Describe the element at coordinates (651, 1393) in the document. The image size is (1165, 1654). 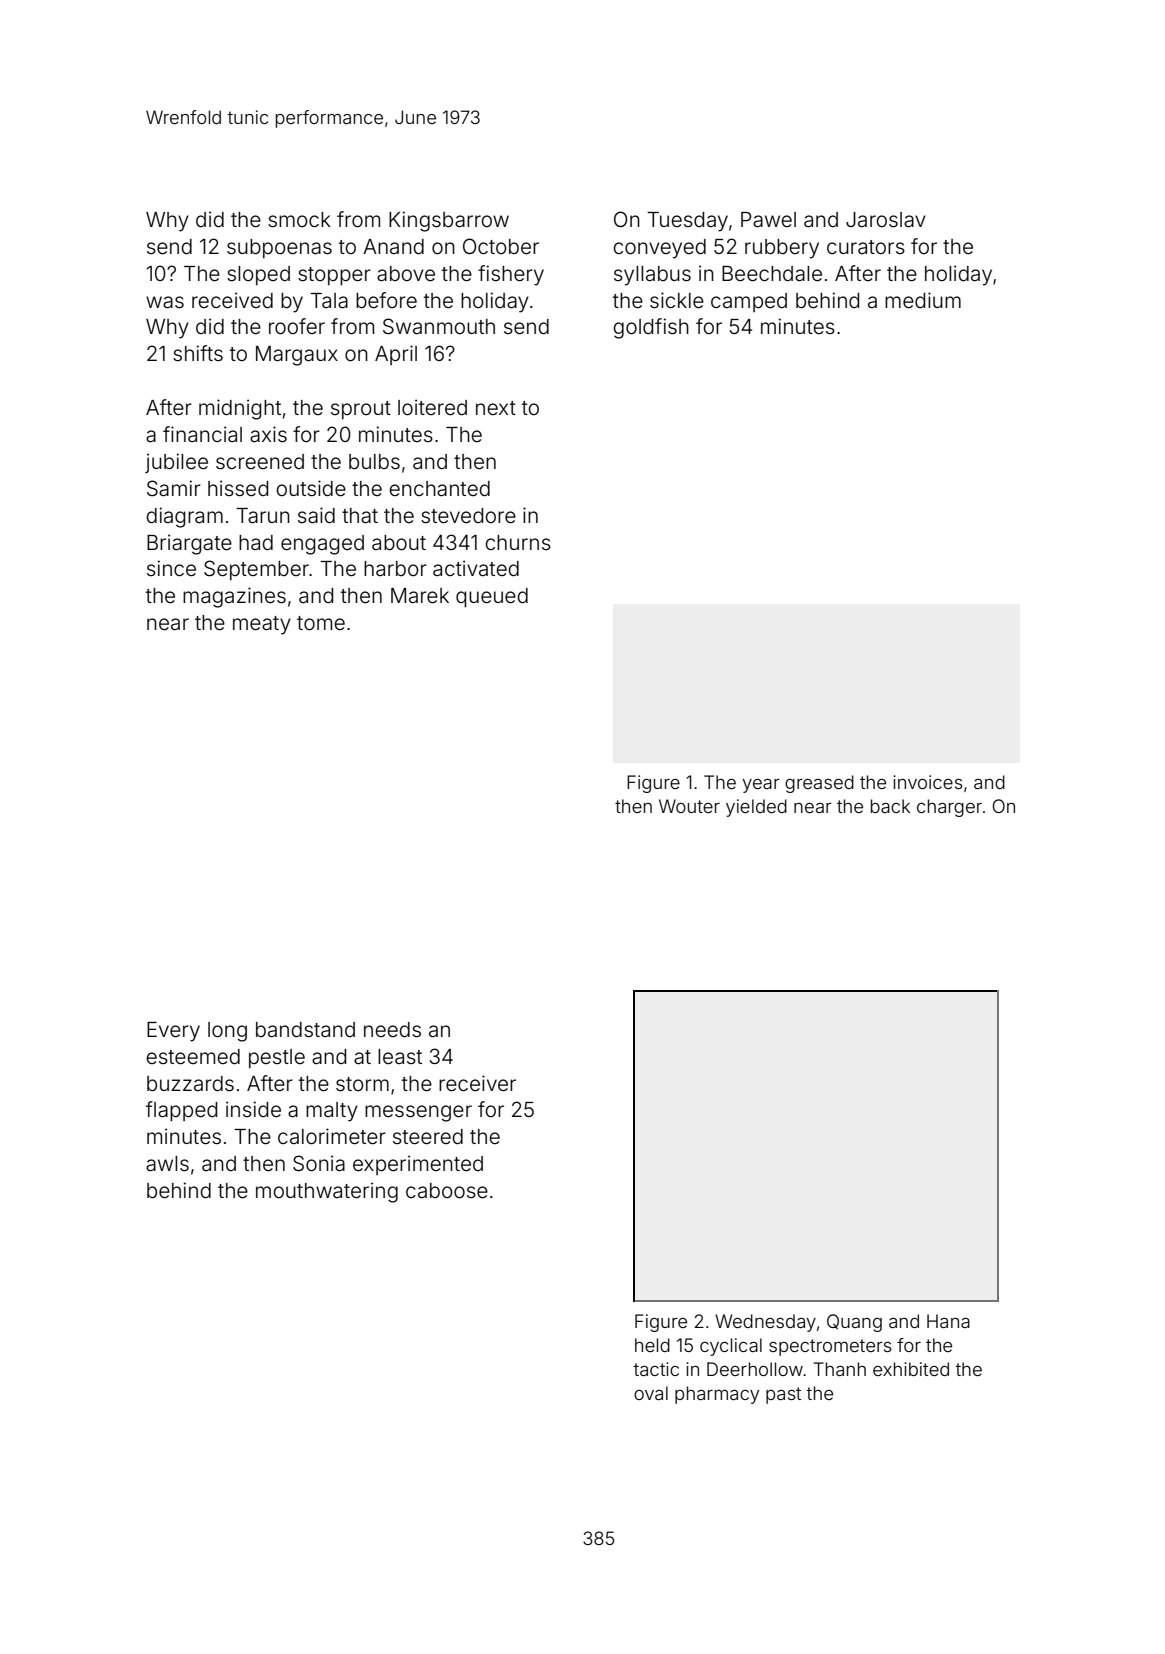
I see `oval` at that location.
